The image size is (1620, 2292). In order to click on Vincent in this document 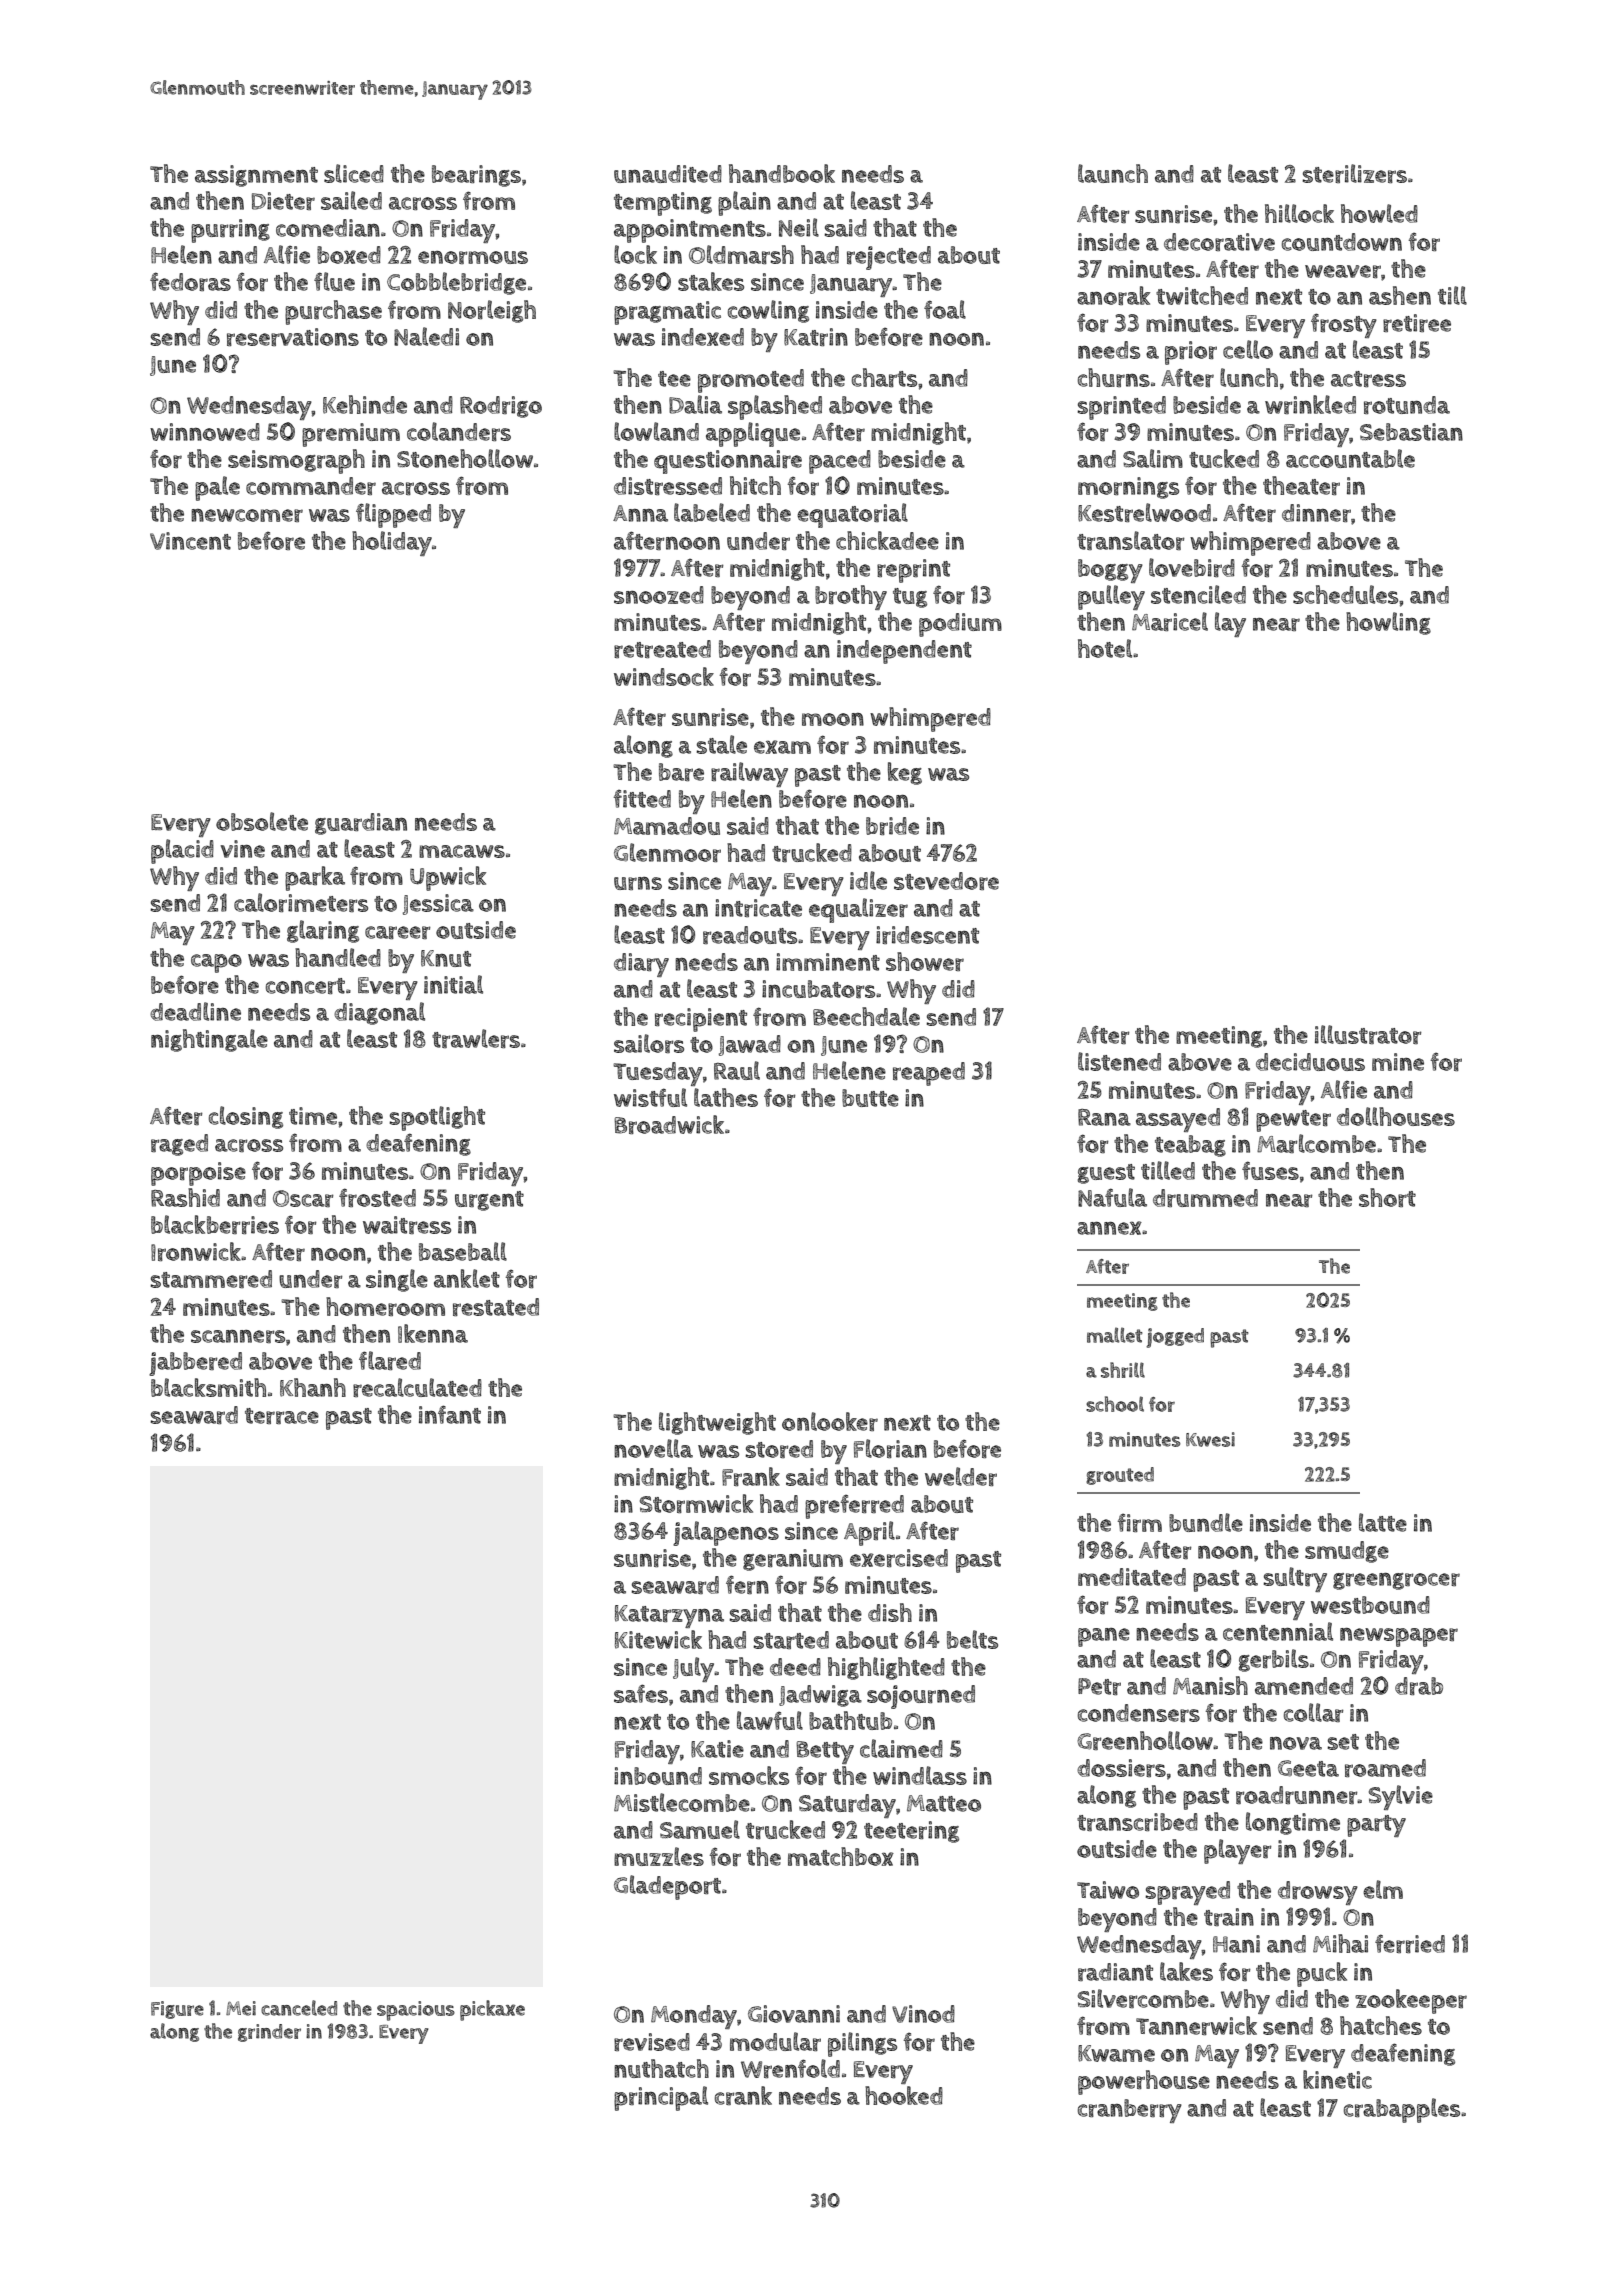, I will do `click(190, 541)`.
